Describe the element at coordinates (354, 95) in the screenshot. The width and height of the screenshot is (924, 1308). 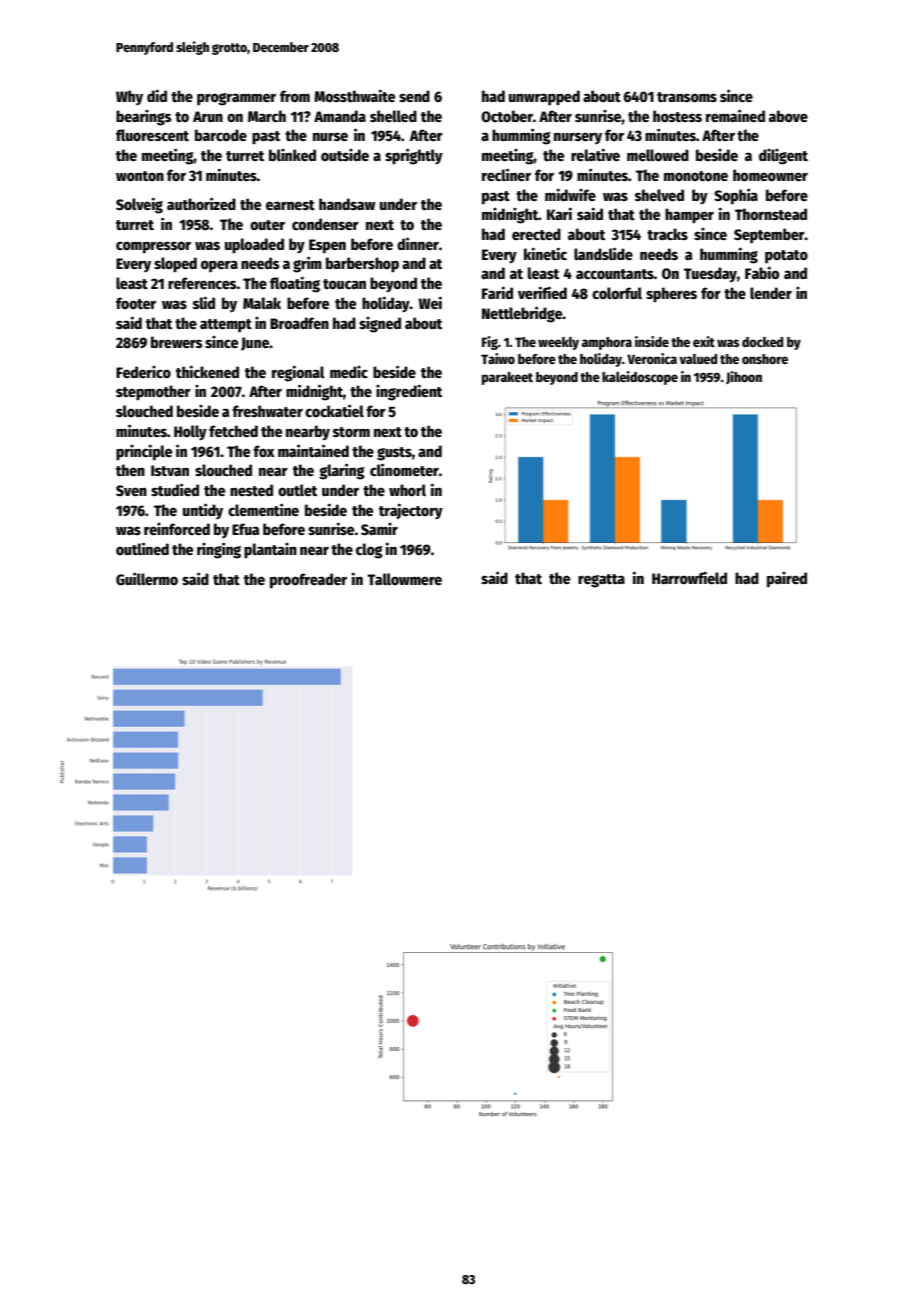
I see `Mossthwaite` at that location.
